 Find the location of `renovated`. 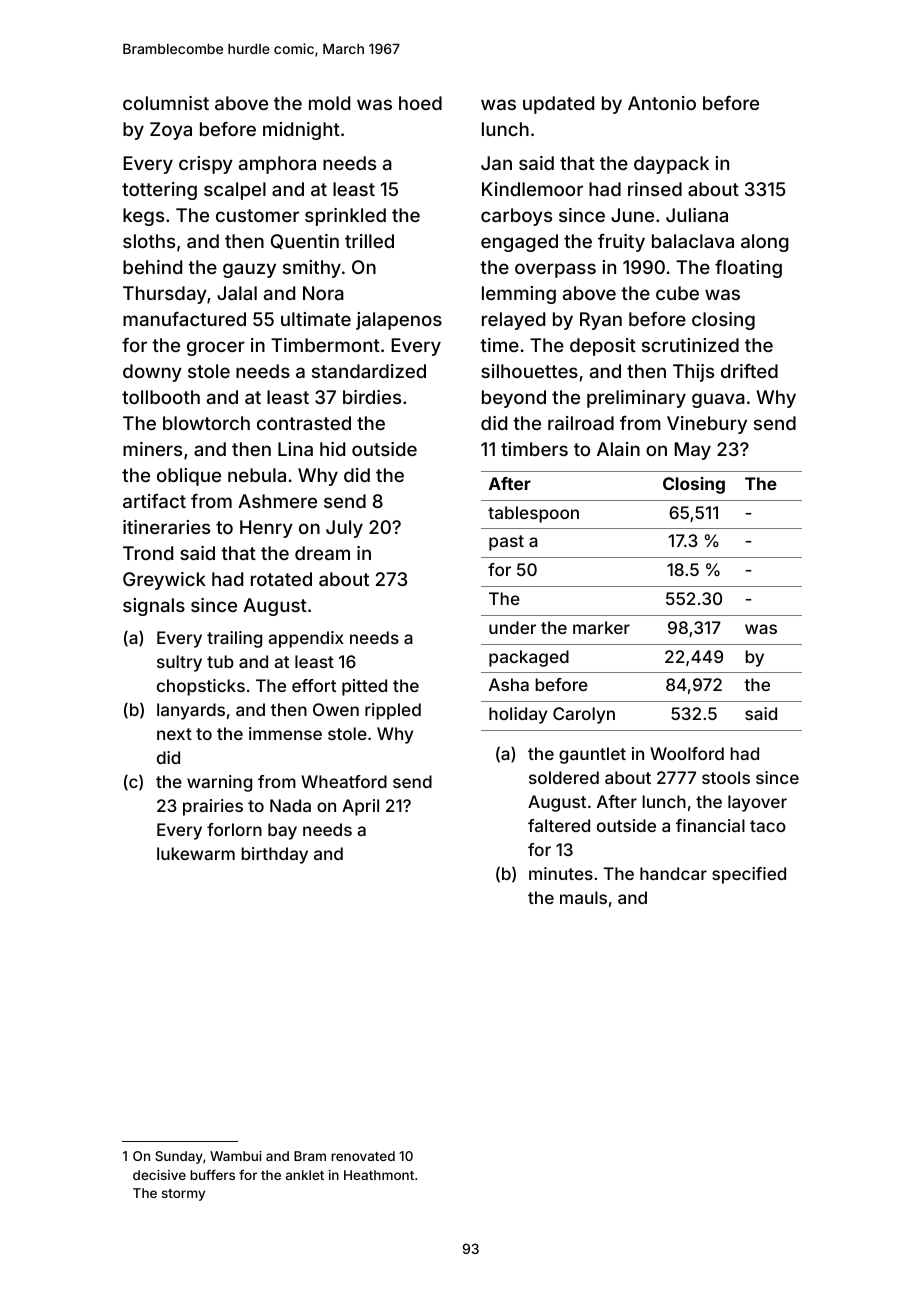

renovated is located at coordinates (363, 1156).
